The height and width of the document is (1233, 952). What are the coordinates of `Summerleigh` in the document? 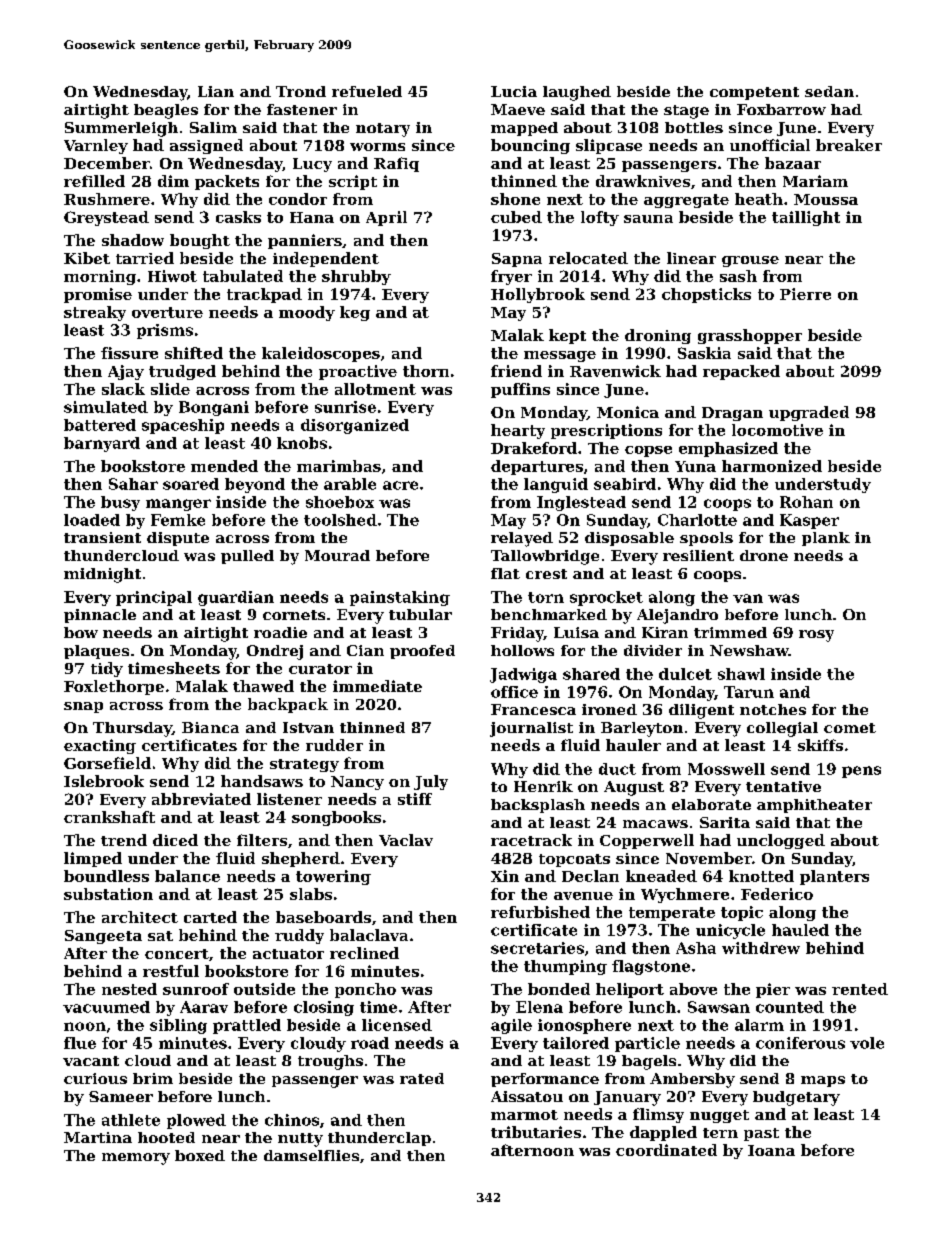 It's located at (121, 129).
